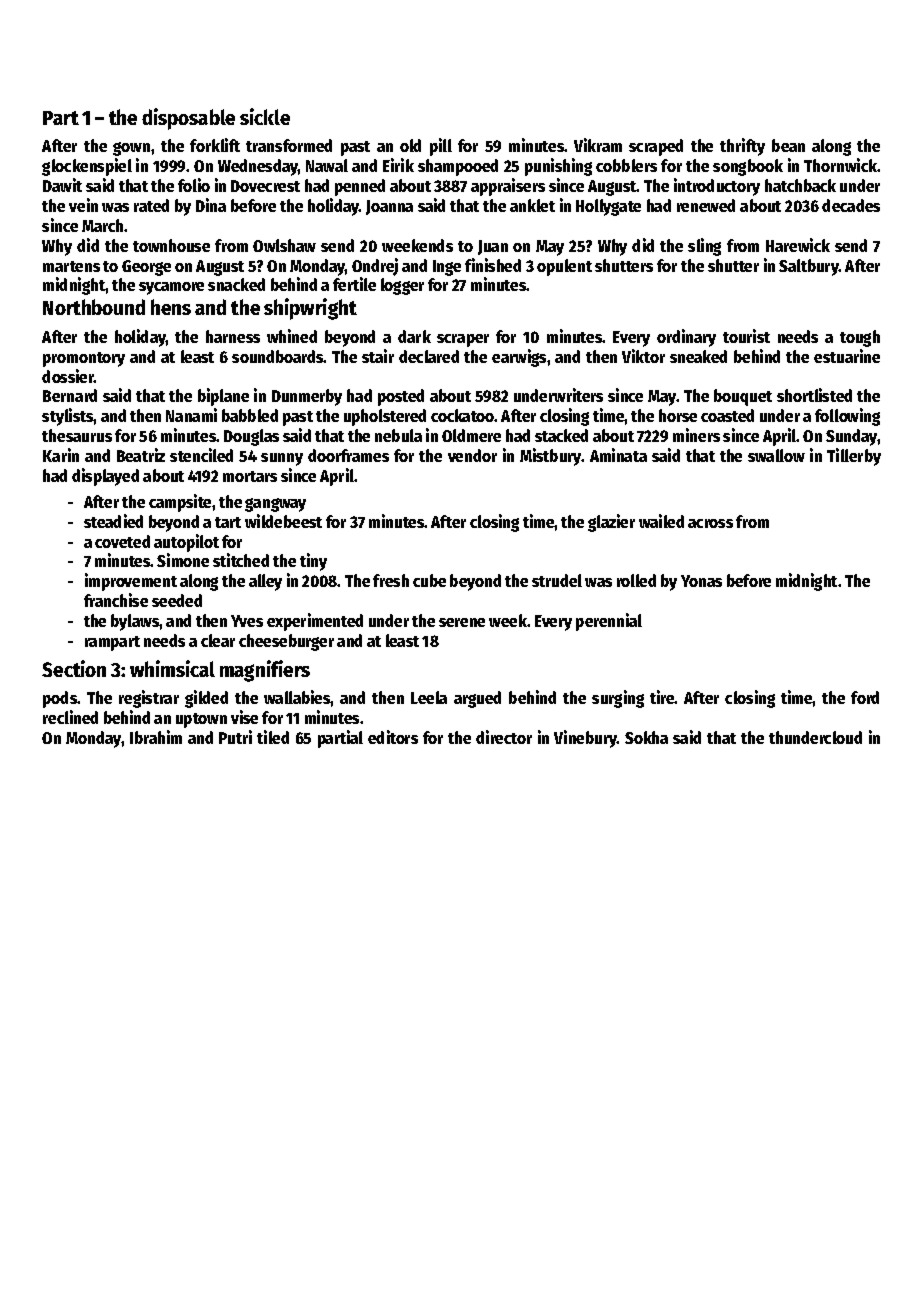  I want to click on Sokha, so click(646, 737).
